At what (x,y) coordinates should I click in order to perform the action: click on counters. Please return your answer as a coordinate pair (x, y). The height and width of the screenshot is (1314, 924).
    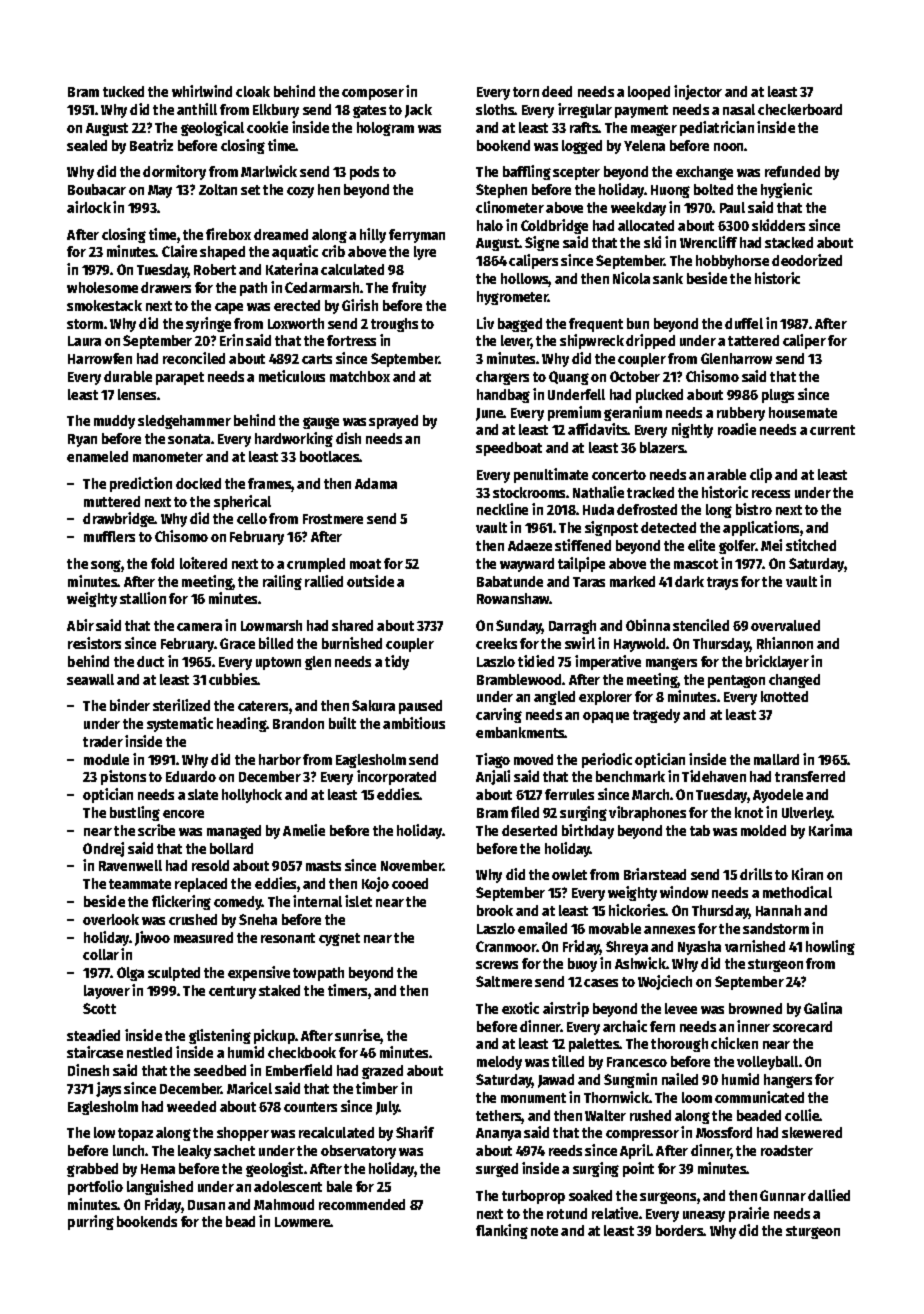
    Looking at the image, I should click on (310, 1107).
